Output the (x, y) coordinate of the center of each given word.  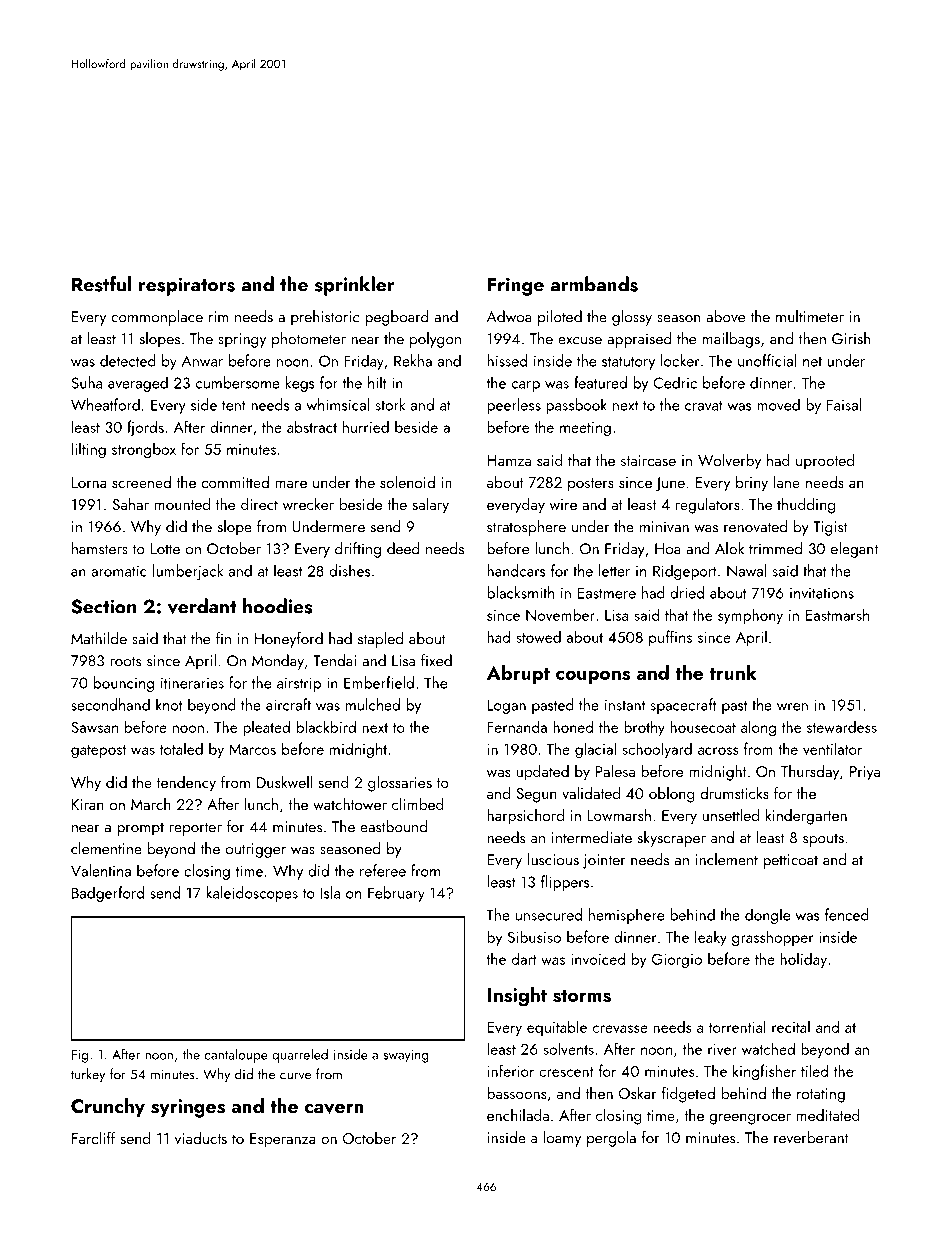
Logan (506, 706)
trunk (733, 672)
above (725, 316)
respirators (187, 286)
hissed (507, 360)
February (396, 894)
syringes (188, 1108)
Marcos (252, 749)
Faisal (844, 404)
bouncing (124, 684)
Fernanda (517, 726)
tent (234, 406)
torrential (737, 1026)
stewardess (842, 726)
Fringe (516, 286)
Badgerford (108, 894)
